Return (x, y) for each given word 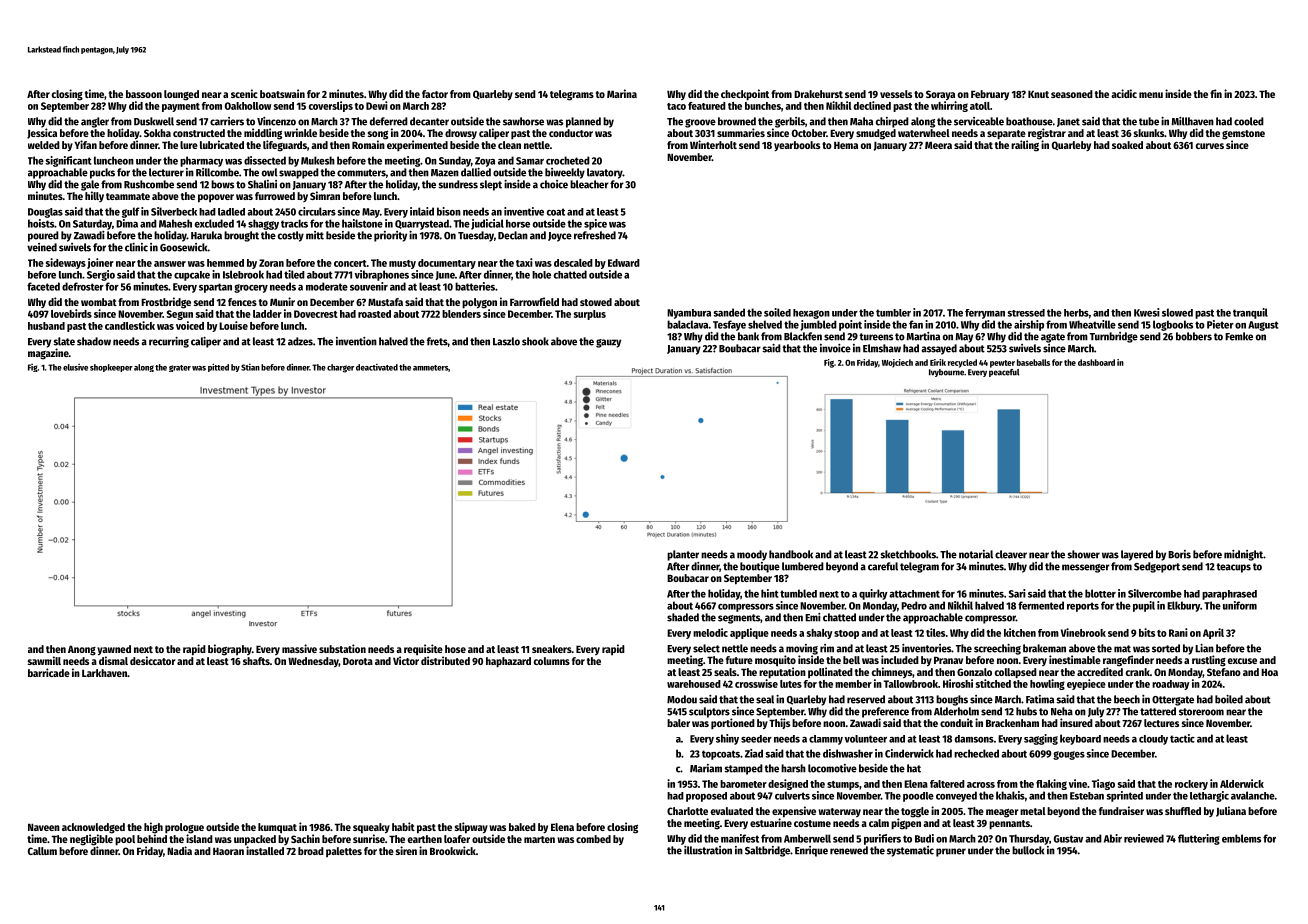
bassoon (144, 94)
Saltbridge (767, 851)
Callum (42, 851)
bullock (1028, 850)
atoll (980, 106)
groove (700, 123)
